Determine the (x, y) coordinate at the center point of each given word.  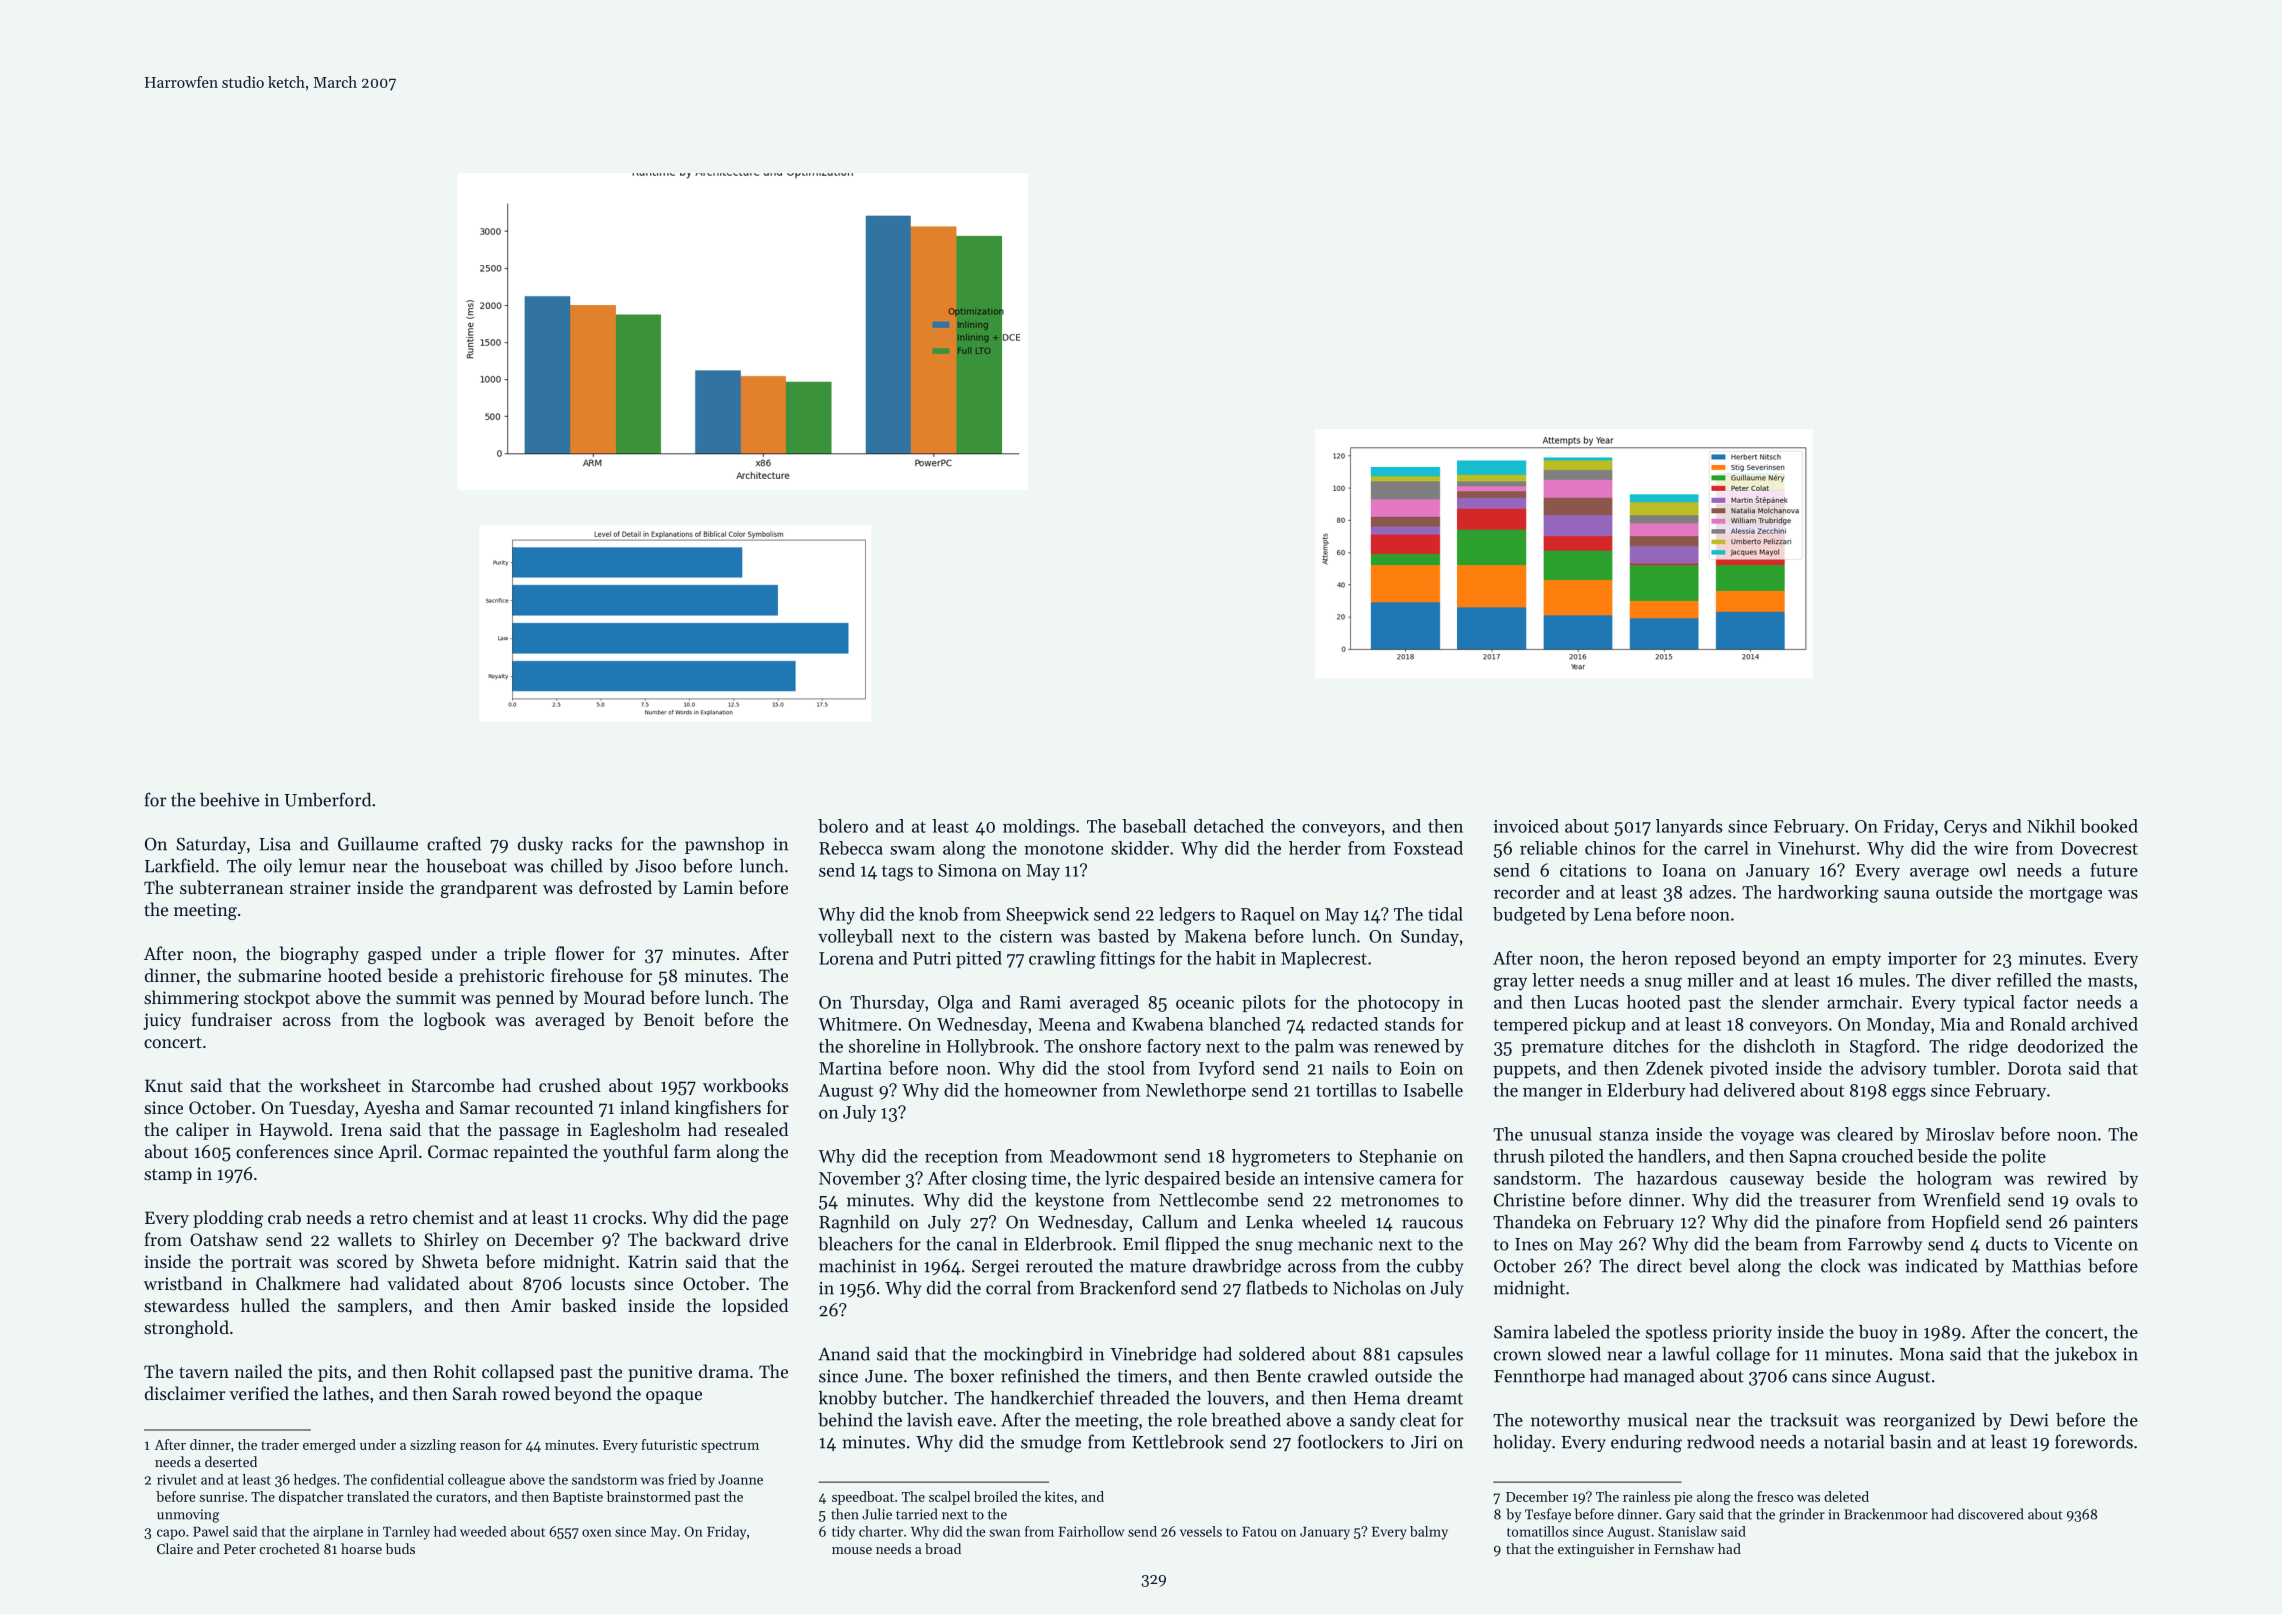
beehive (229, 800)
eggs (1909, 1094)
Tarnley (406, 1533)
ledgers (1187, 916)
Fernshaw (1684, 1548)
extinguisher (1596, 1550)
